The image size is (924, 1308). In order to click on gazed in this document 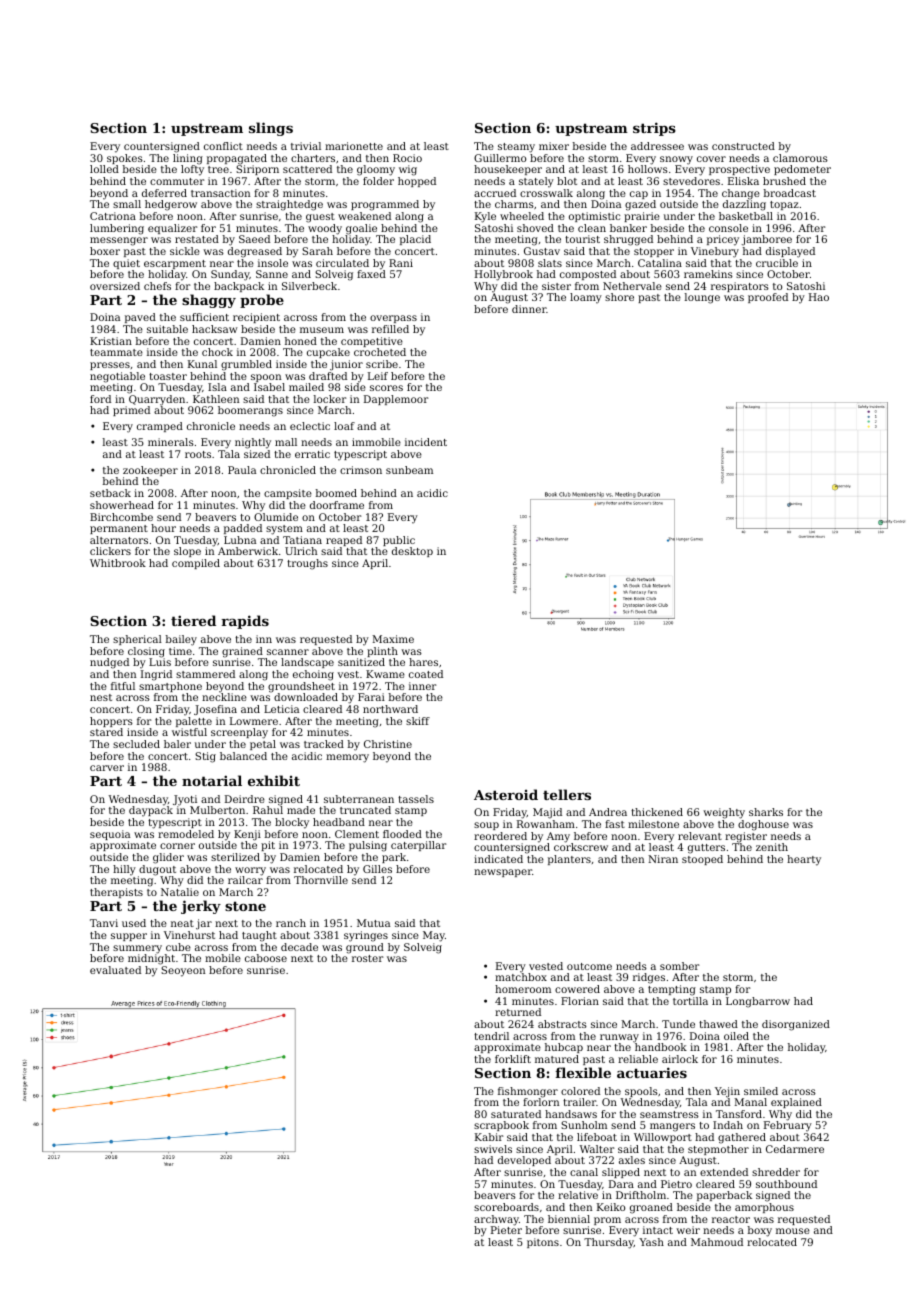, I will do `click(640, 205)`.
